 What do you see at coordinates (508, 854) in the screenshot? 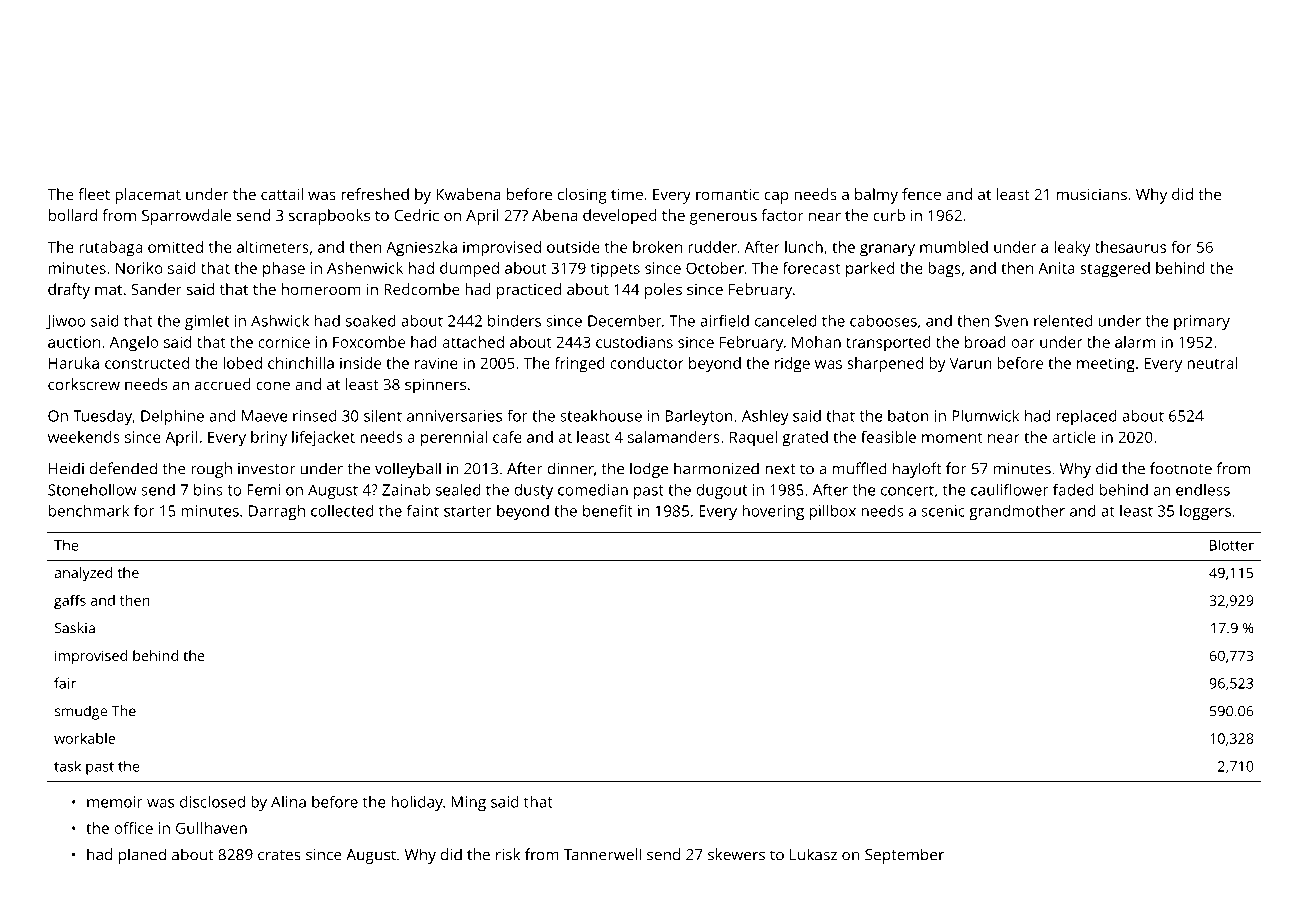
I see `risk` at bounding box center [508, 854].
